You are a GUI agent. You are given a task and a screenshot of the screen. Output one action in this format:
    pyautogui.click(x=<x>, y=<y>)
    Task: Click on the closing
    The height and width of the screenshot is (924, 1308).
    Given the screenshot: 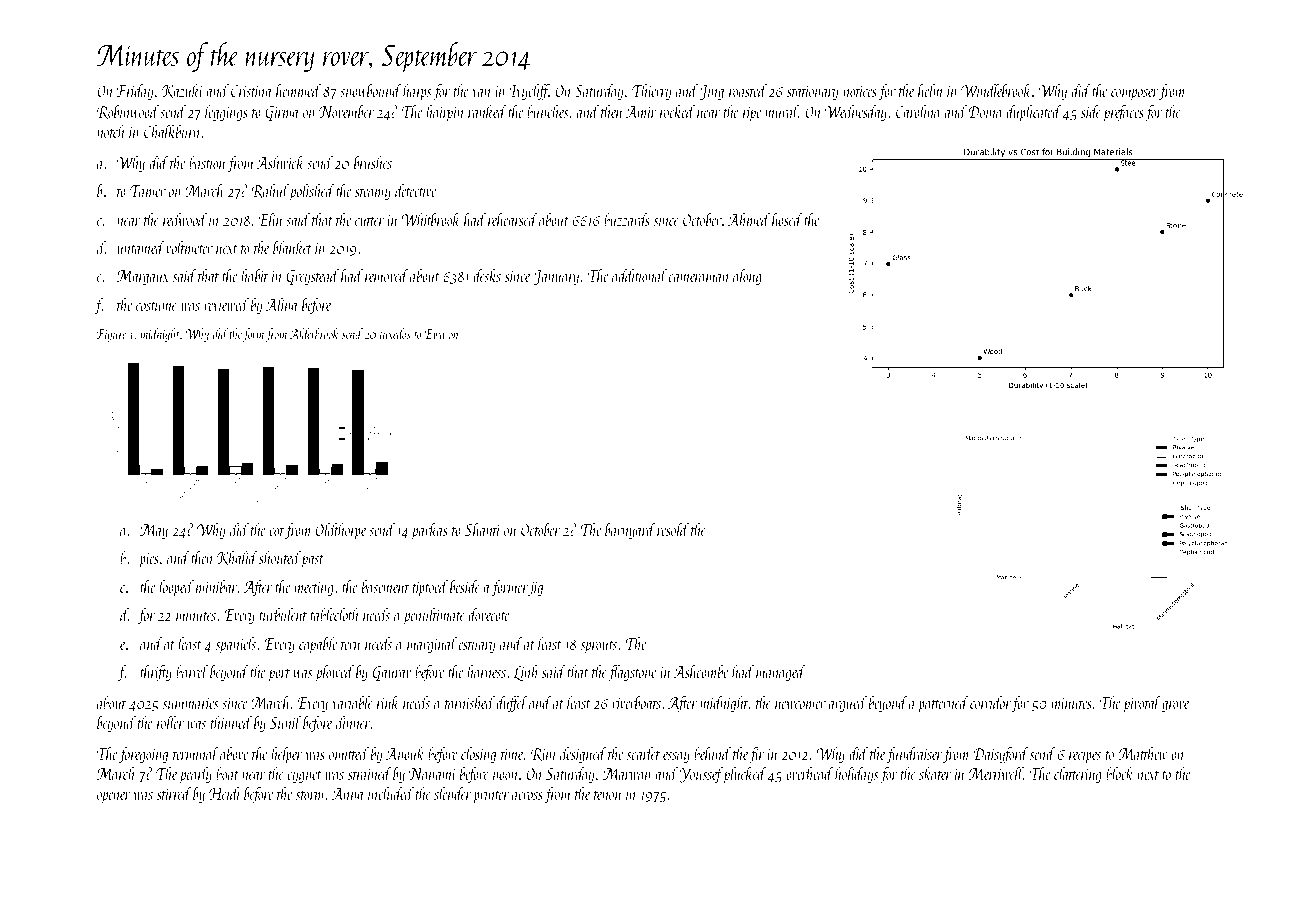 What is the action you would take?
    pyautogui.click(x=478, y=755)
